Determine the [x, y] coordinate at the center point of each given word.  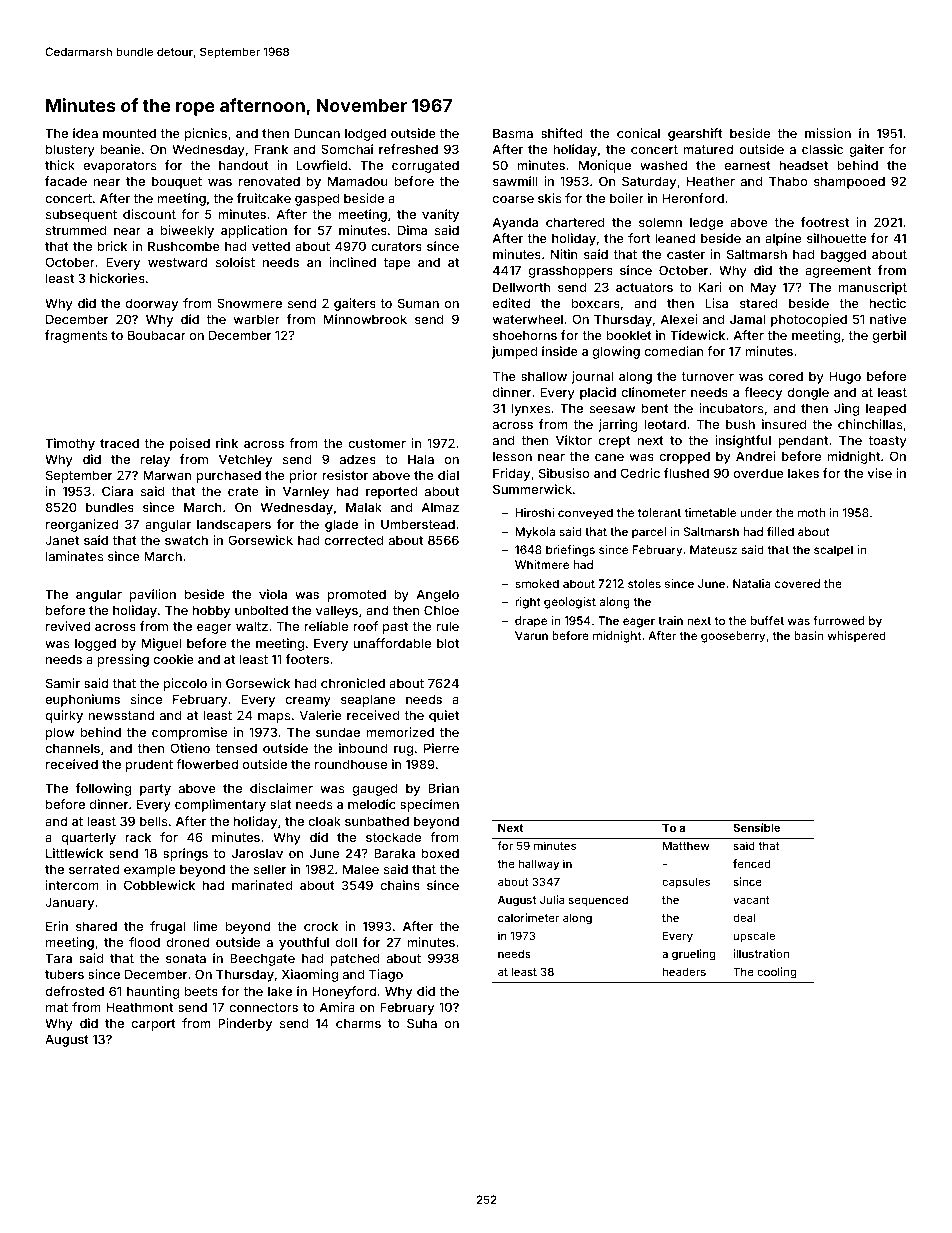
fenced [751, 863]
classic [822, 149]
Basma [513, 133]
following [103, 789]
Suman [418, 303]
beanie [120, 149]
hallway [539, 865]
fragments [76, 336]
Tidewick [697, 335]
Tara [58, 958]
